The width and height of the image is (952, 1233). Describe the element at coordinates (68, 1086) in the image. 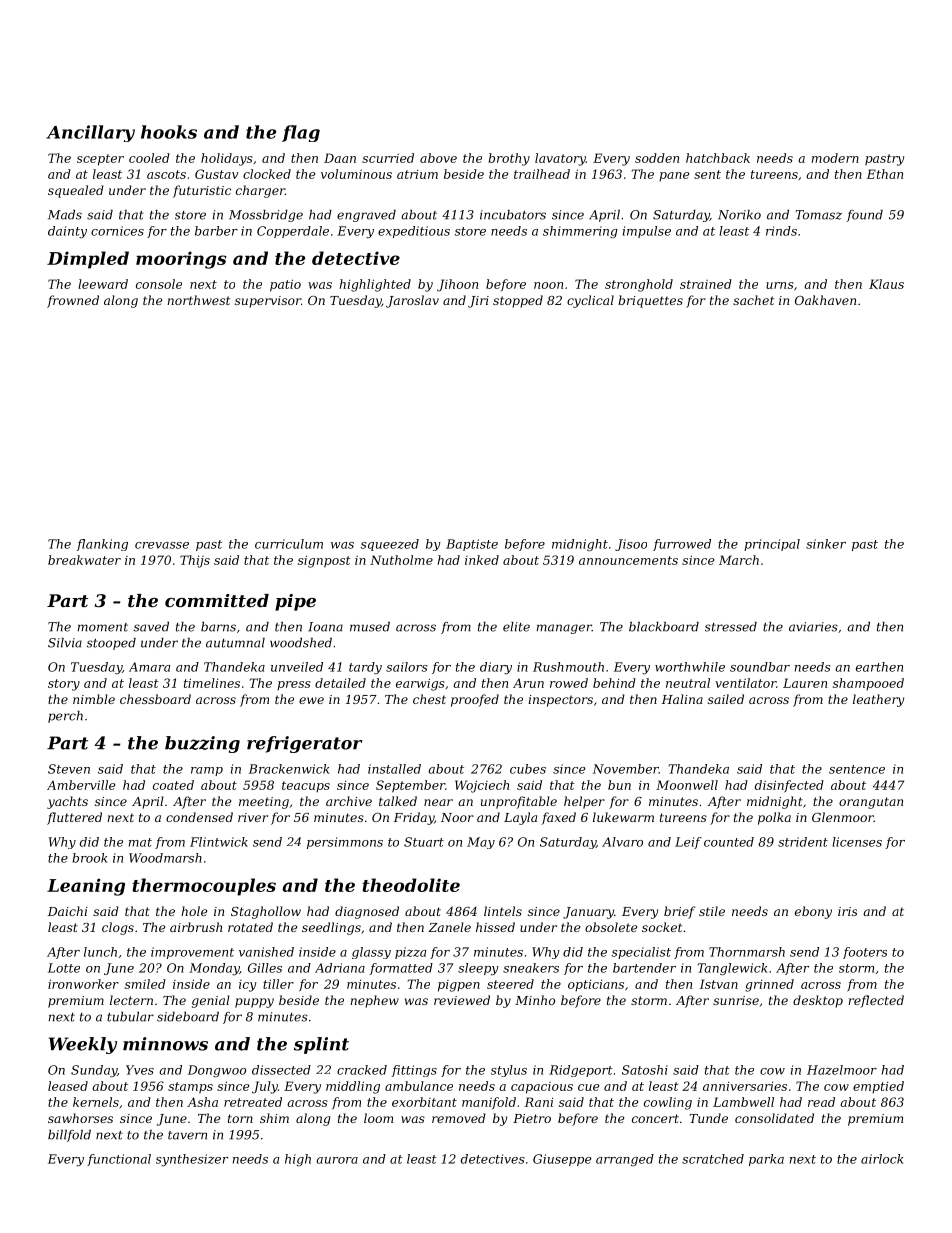

I see `leased` at that location.
